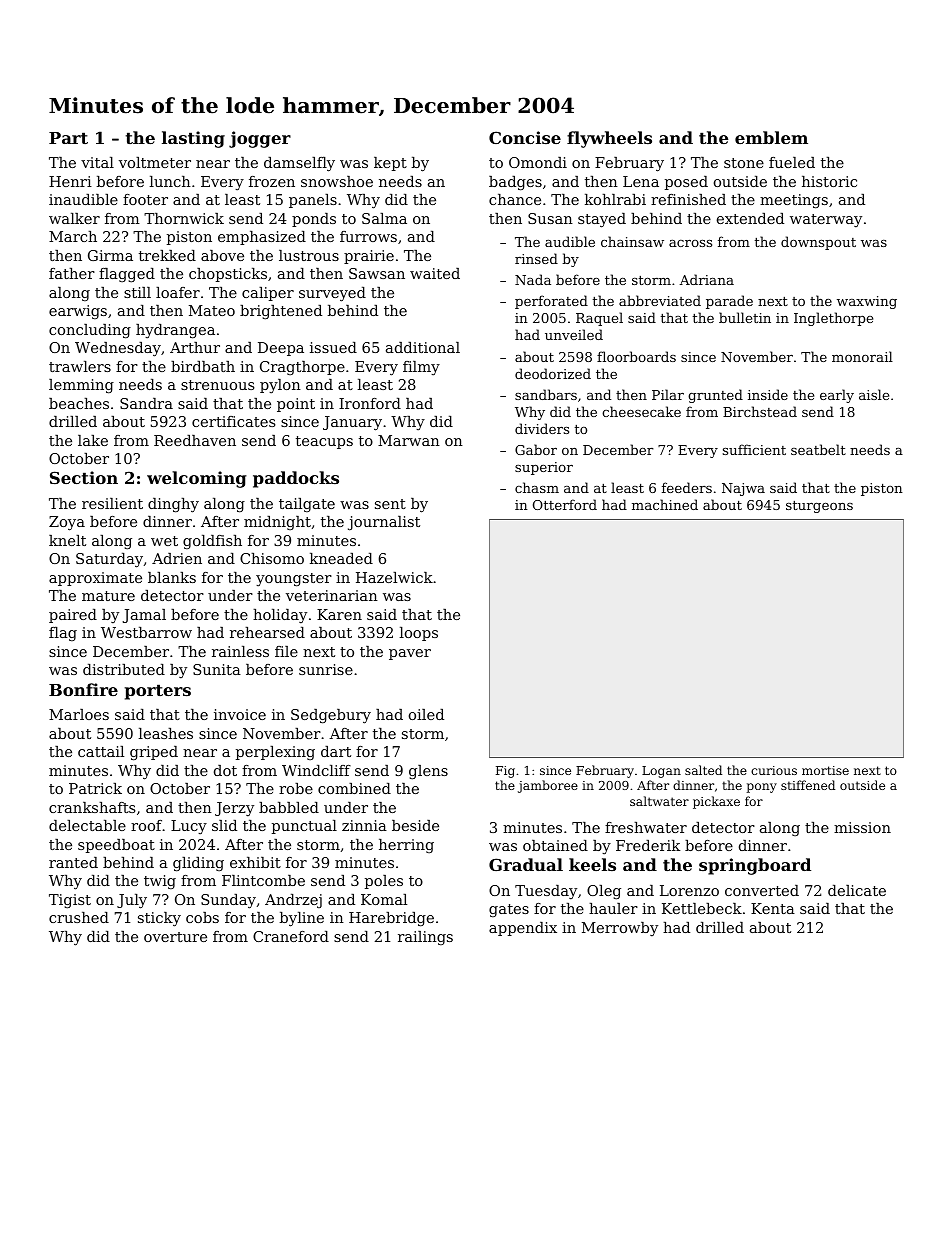 This screenshot has height=1233, width=952. Describe the element at coordinates (819, 507) in the screenshot. I see `sturgeons` at that location.
